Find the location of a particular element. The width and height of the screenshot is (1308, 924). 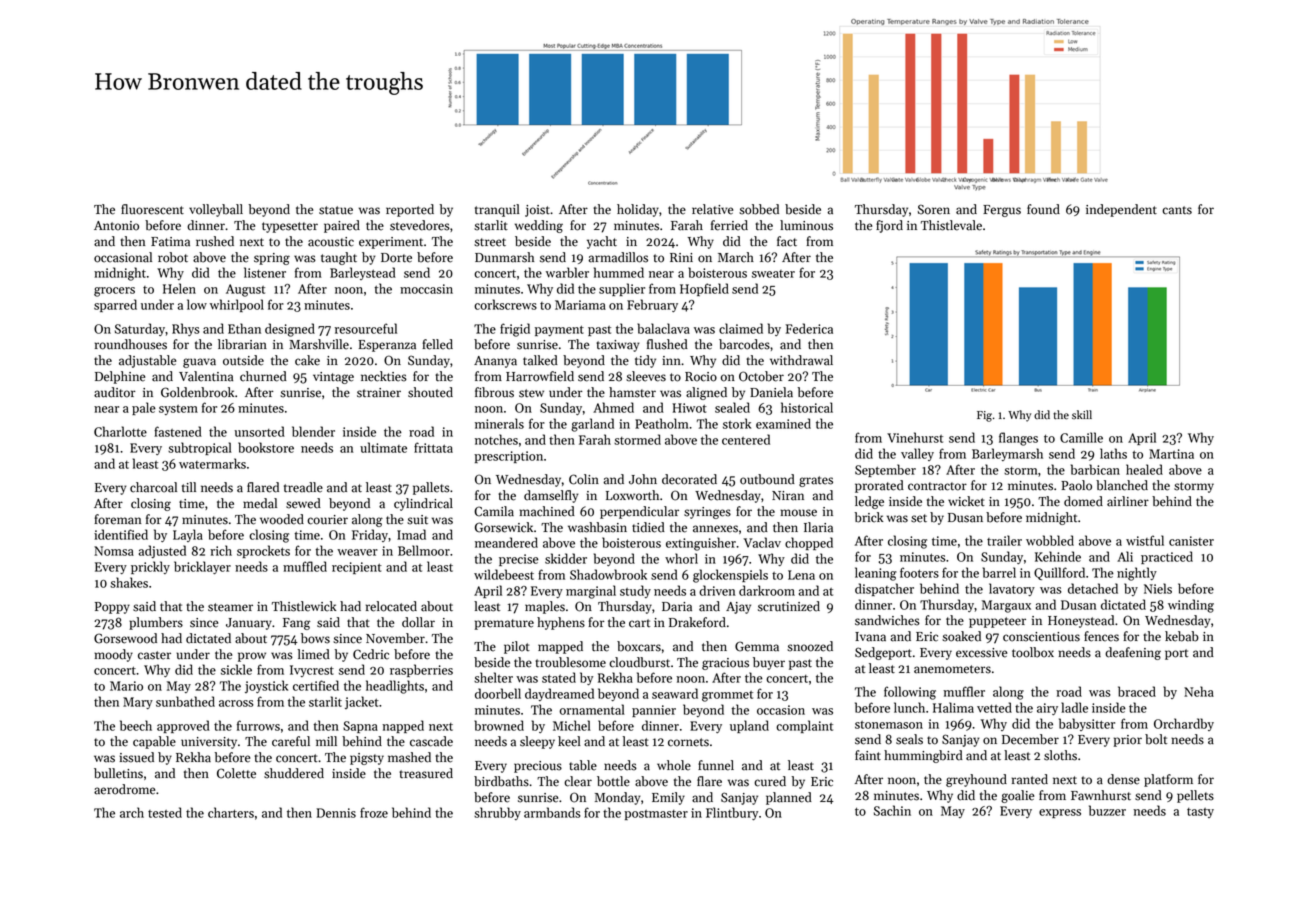

Mario is located at coordinates (126, 686).
